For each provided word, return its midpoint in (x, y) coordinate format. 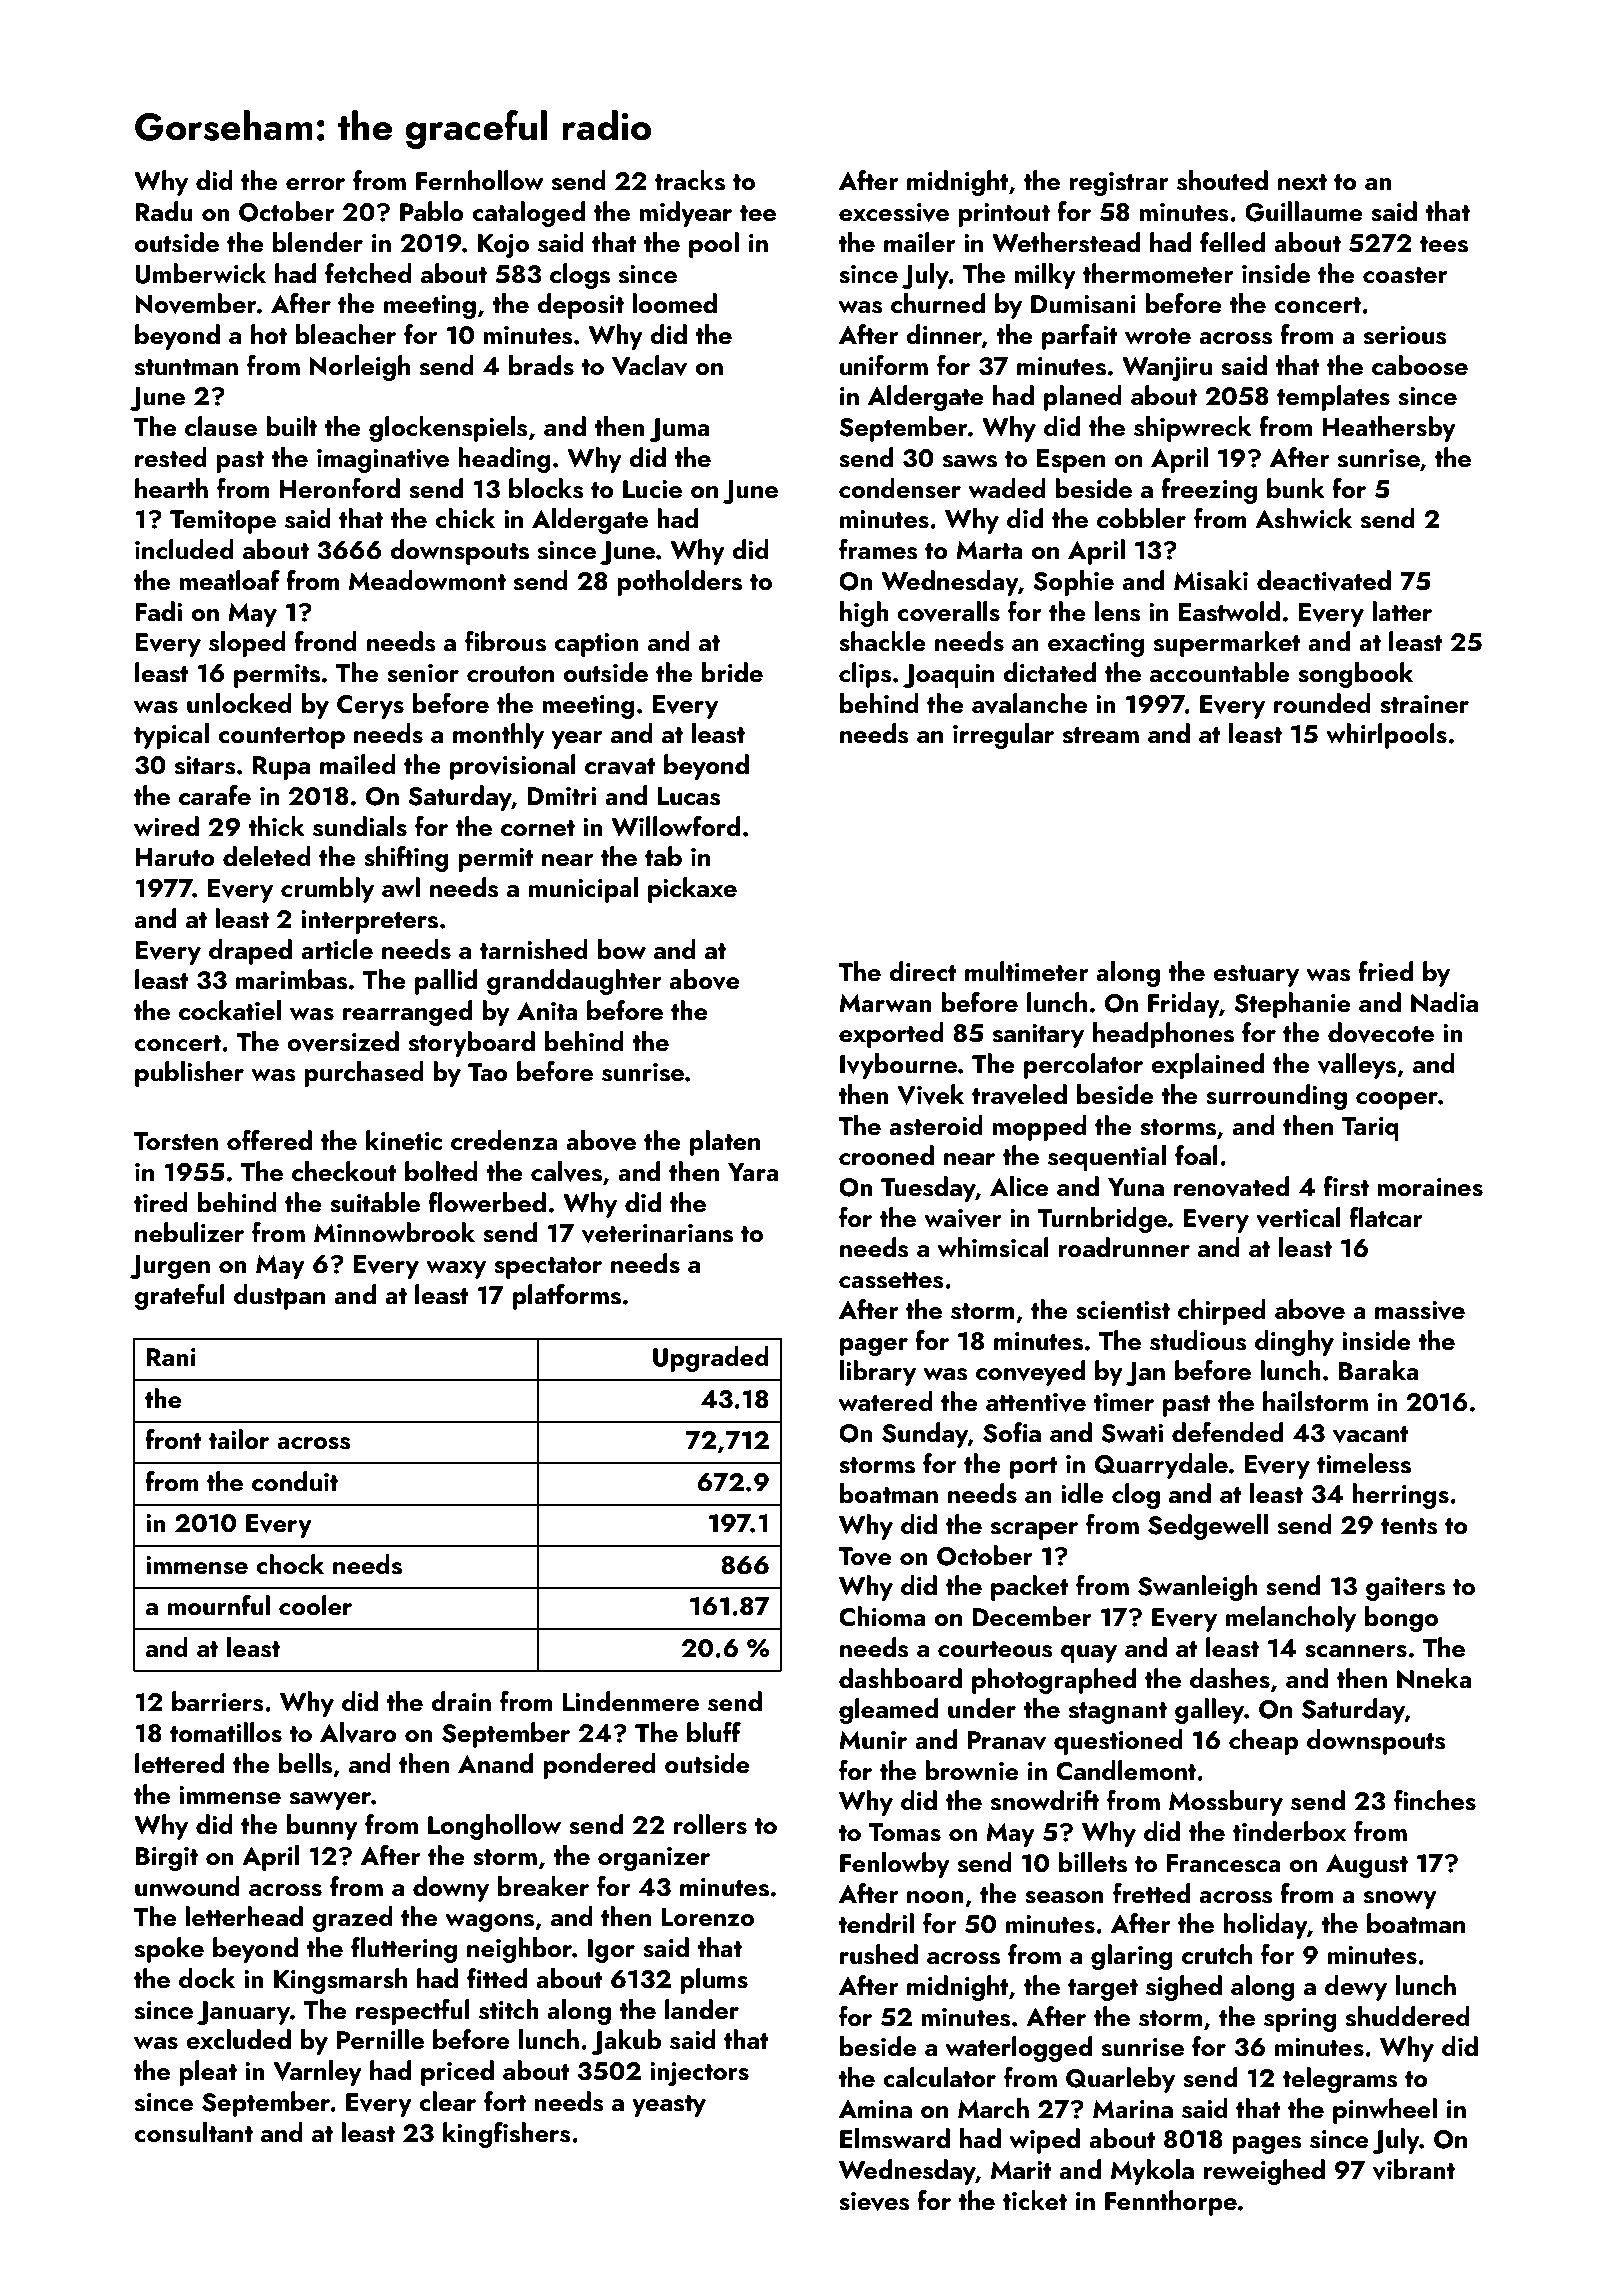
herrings (1400, 1496)
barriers (218, 1701)
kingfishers (507, 2135)
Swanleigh (1197, 1588)
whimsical (993, 1247)
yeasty (669, 2106)
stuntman (186, 367)
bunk (1296, 488)
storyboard (471, 1044)
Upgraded (711, 1359)
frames (878, 549)
